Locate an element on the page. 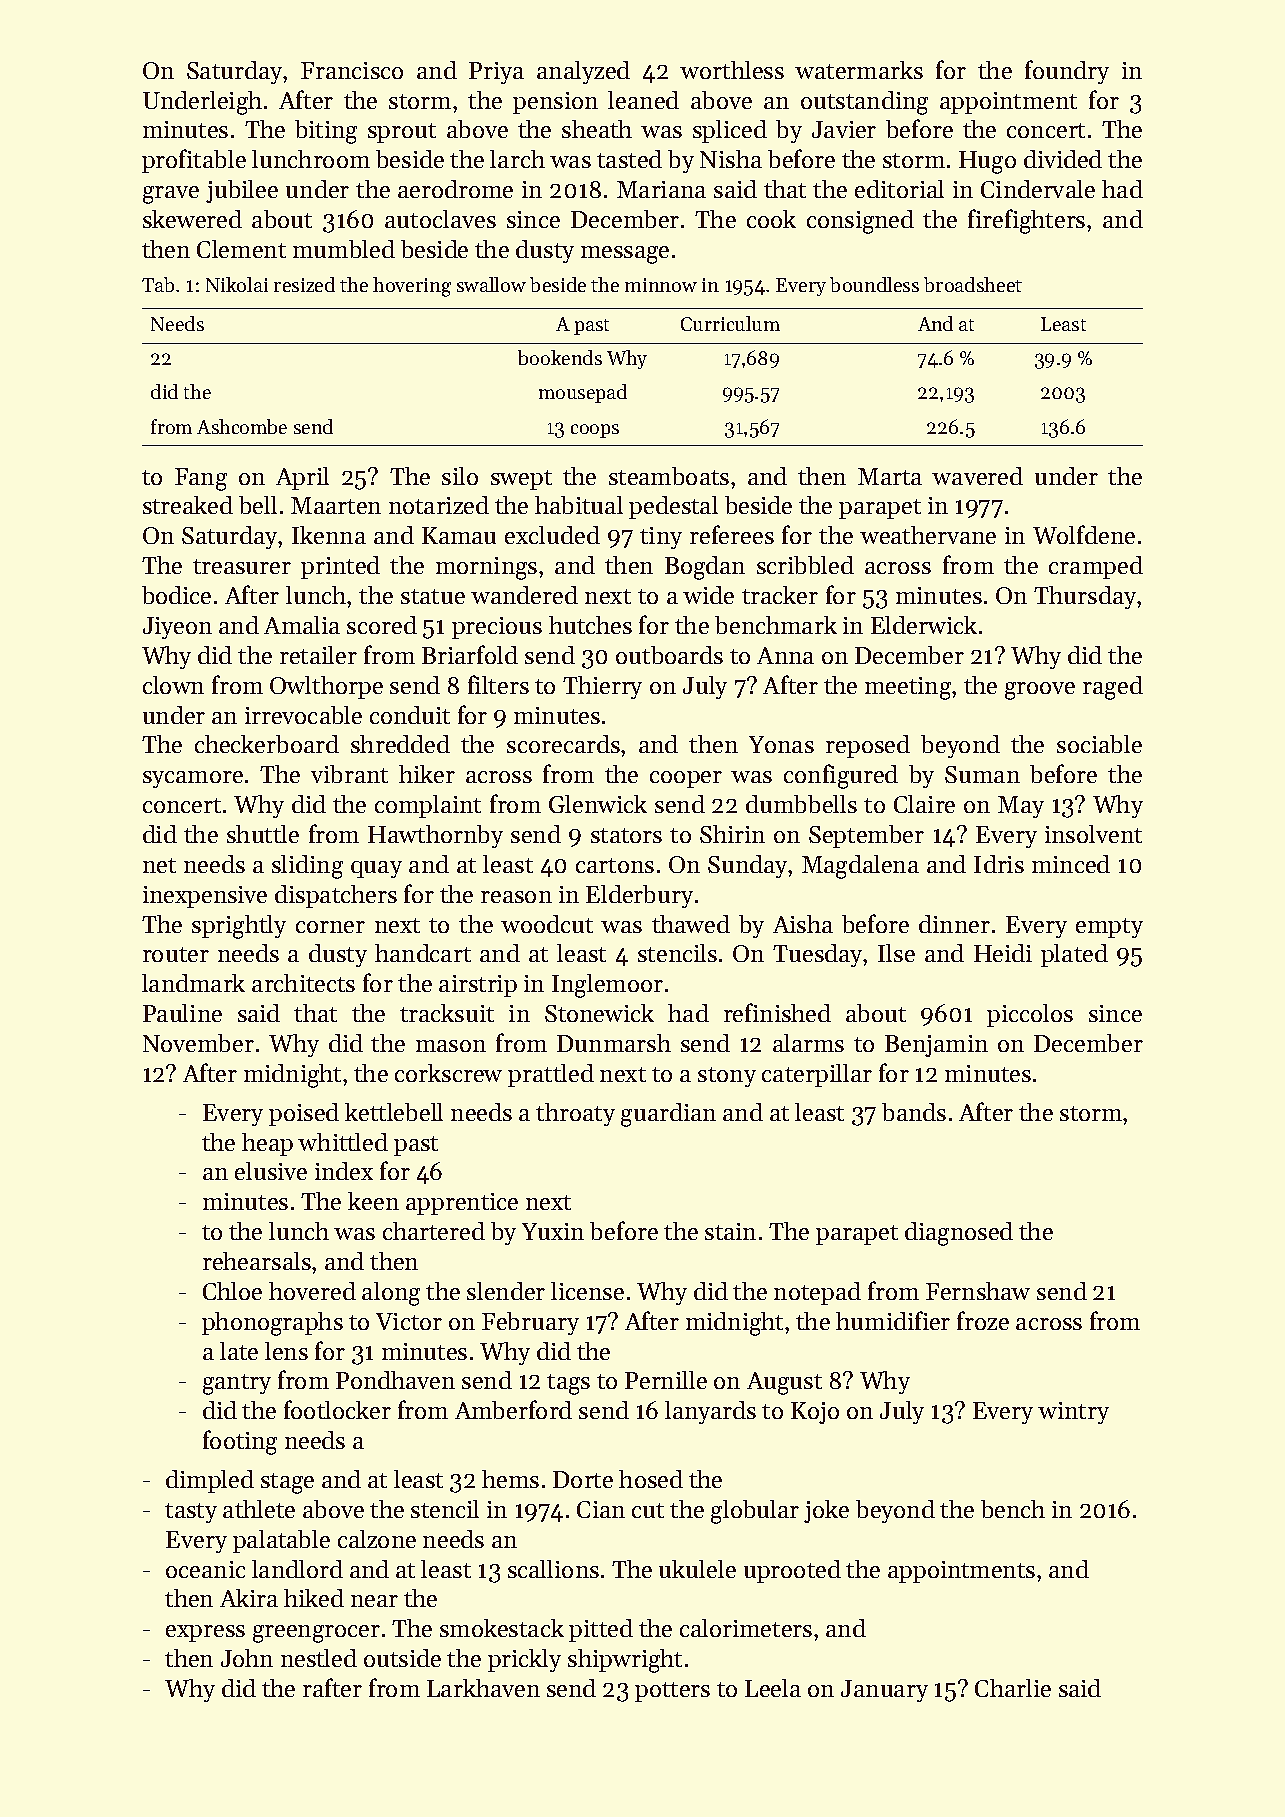 Image resolution: width=1285 pixels, height=1817 pixels. Yuxin is located at coordinates (553, 1231).
